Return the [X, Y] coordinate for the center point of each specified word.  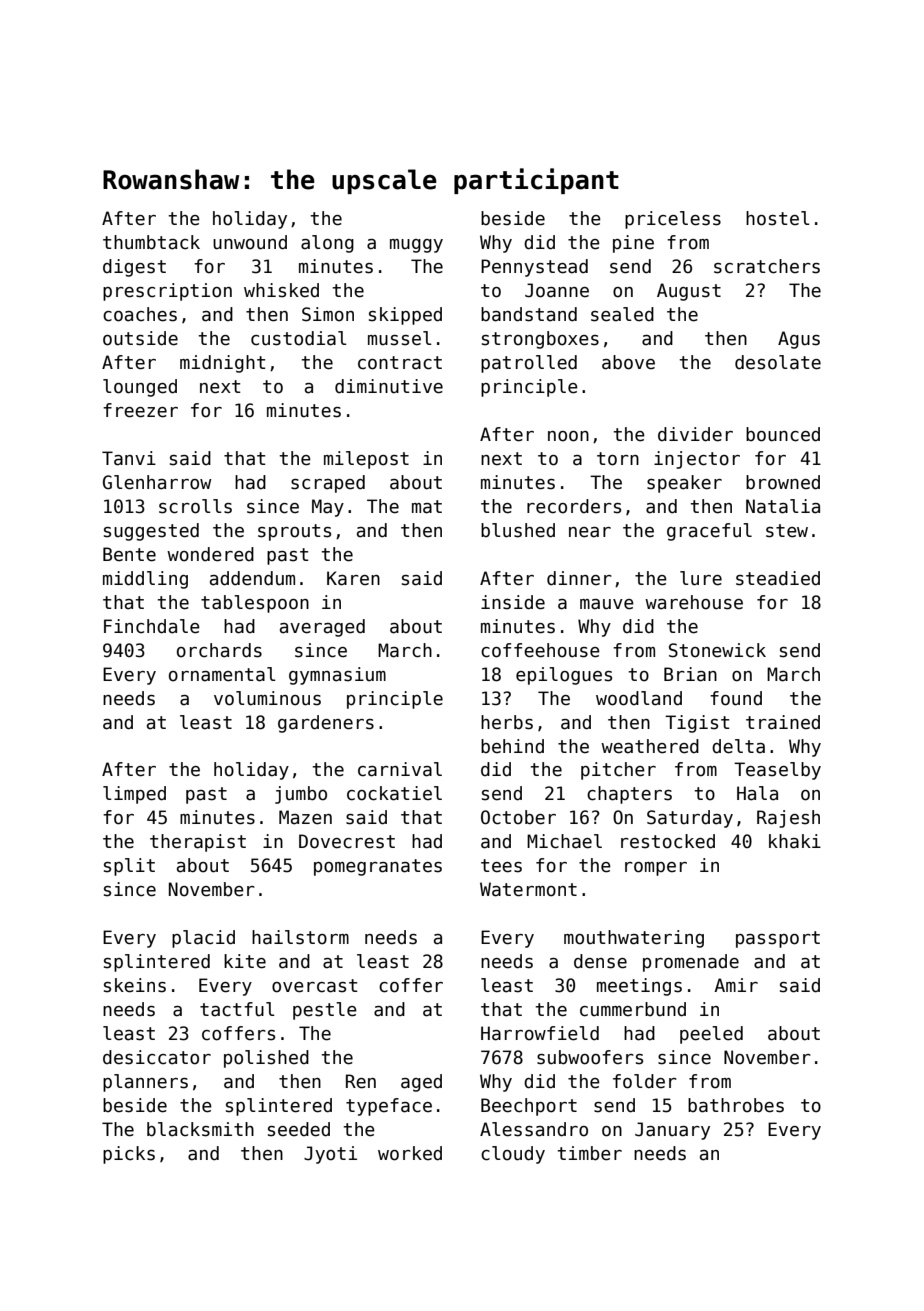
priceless [673, 220]
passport [778, 939]
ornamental [222, 674]
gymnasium [337, 676]
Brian [690, 674]
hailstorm [300, 937]
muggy [416, 246]
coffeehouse [540, 650]
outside [140, 338]
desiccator [157, 1057]
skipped [405, 316]
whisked [281, 290]
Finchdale [152, 626]
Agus [799, 340]
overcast [315, 986]
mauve [607, 604]
